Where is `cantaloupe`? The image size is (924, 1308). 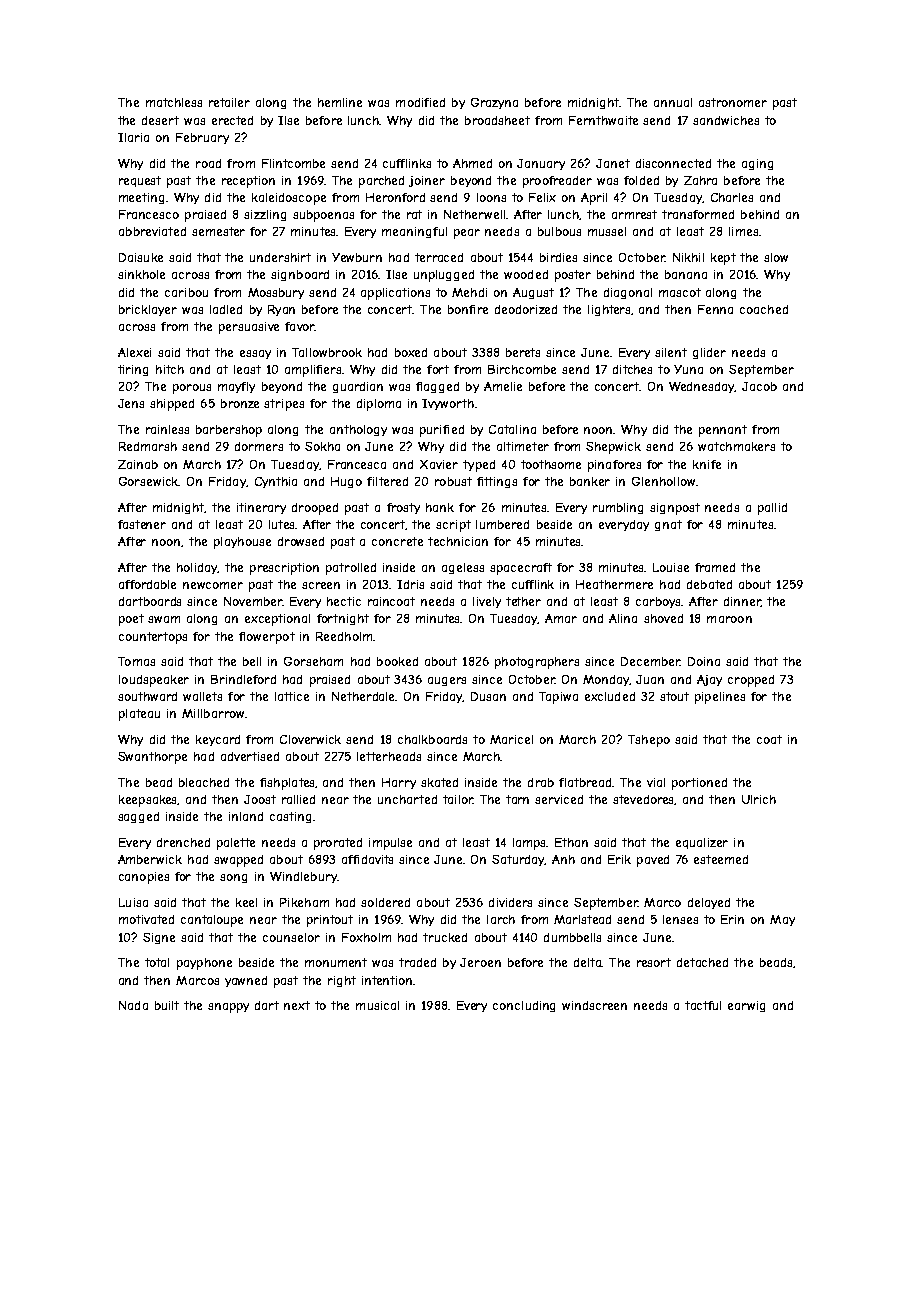
cantaloupe is located at coordinates (212, 921).
